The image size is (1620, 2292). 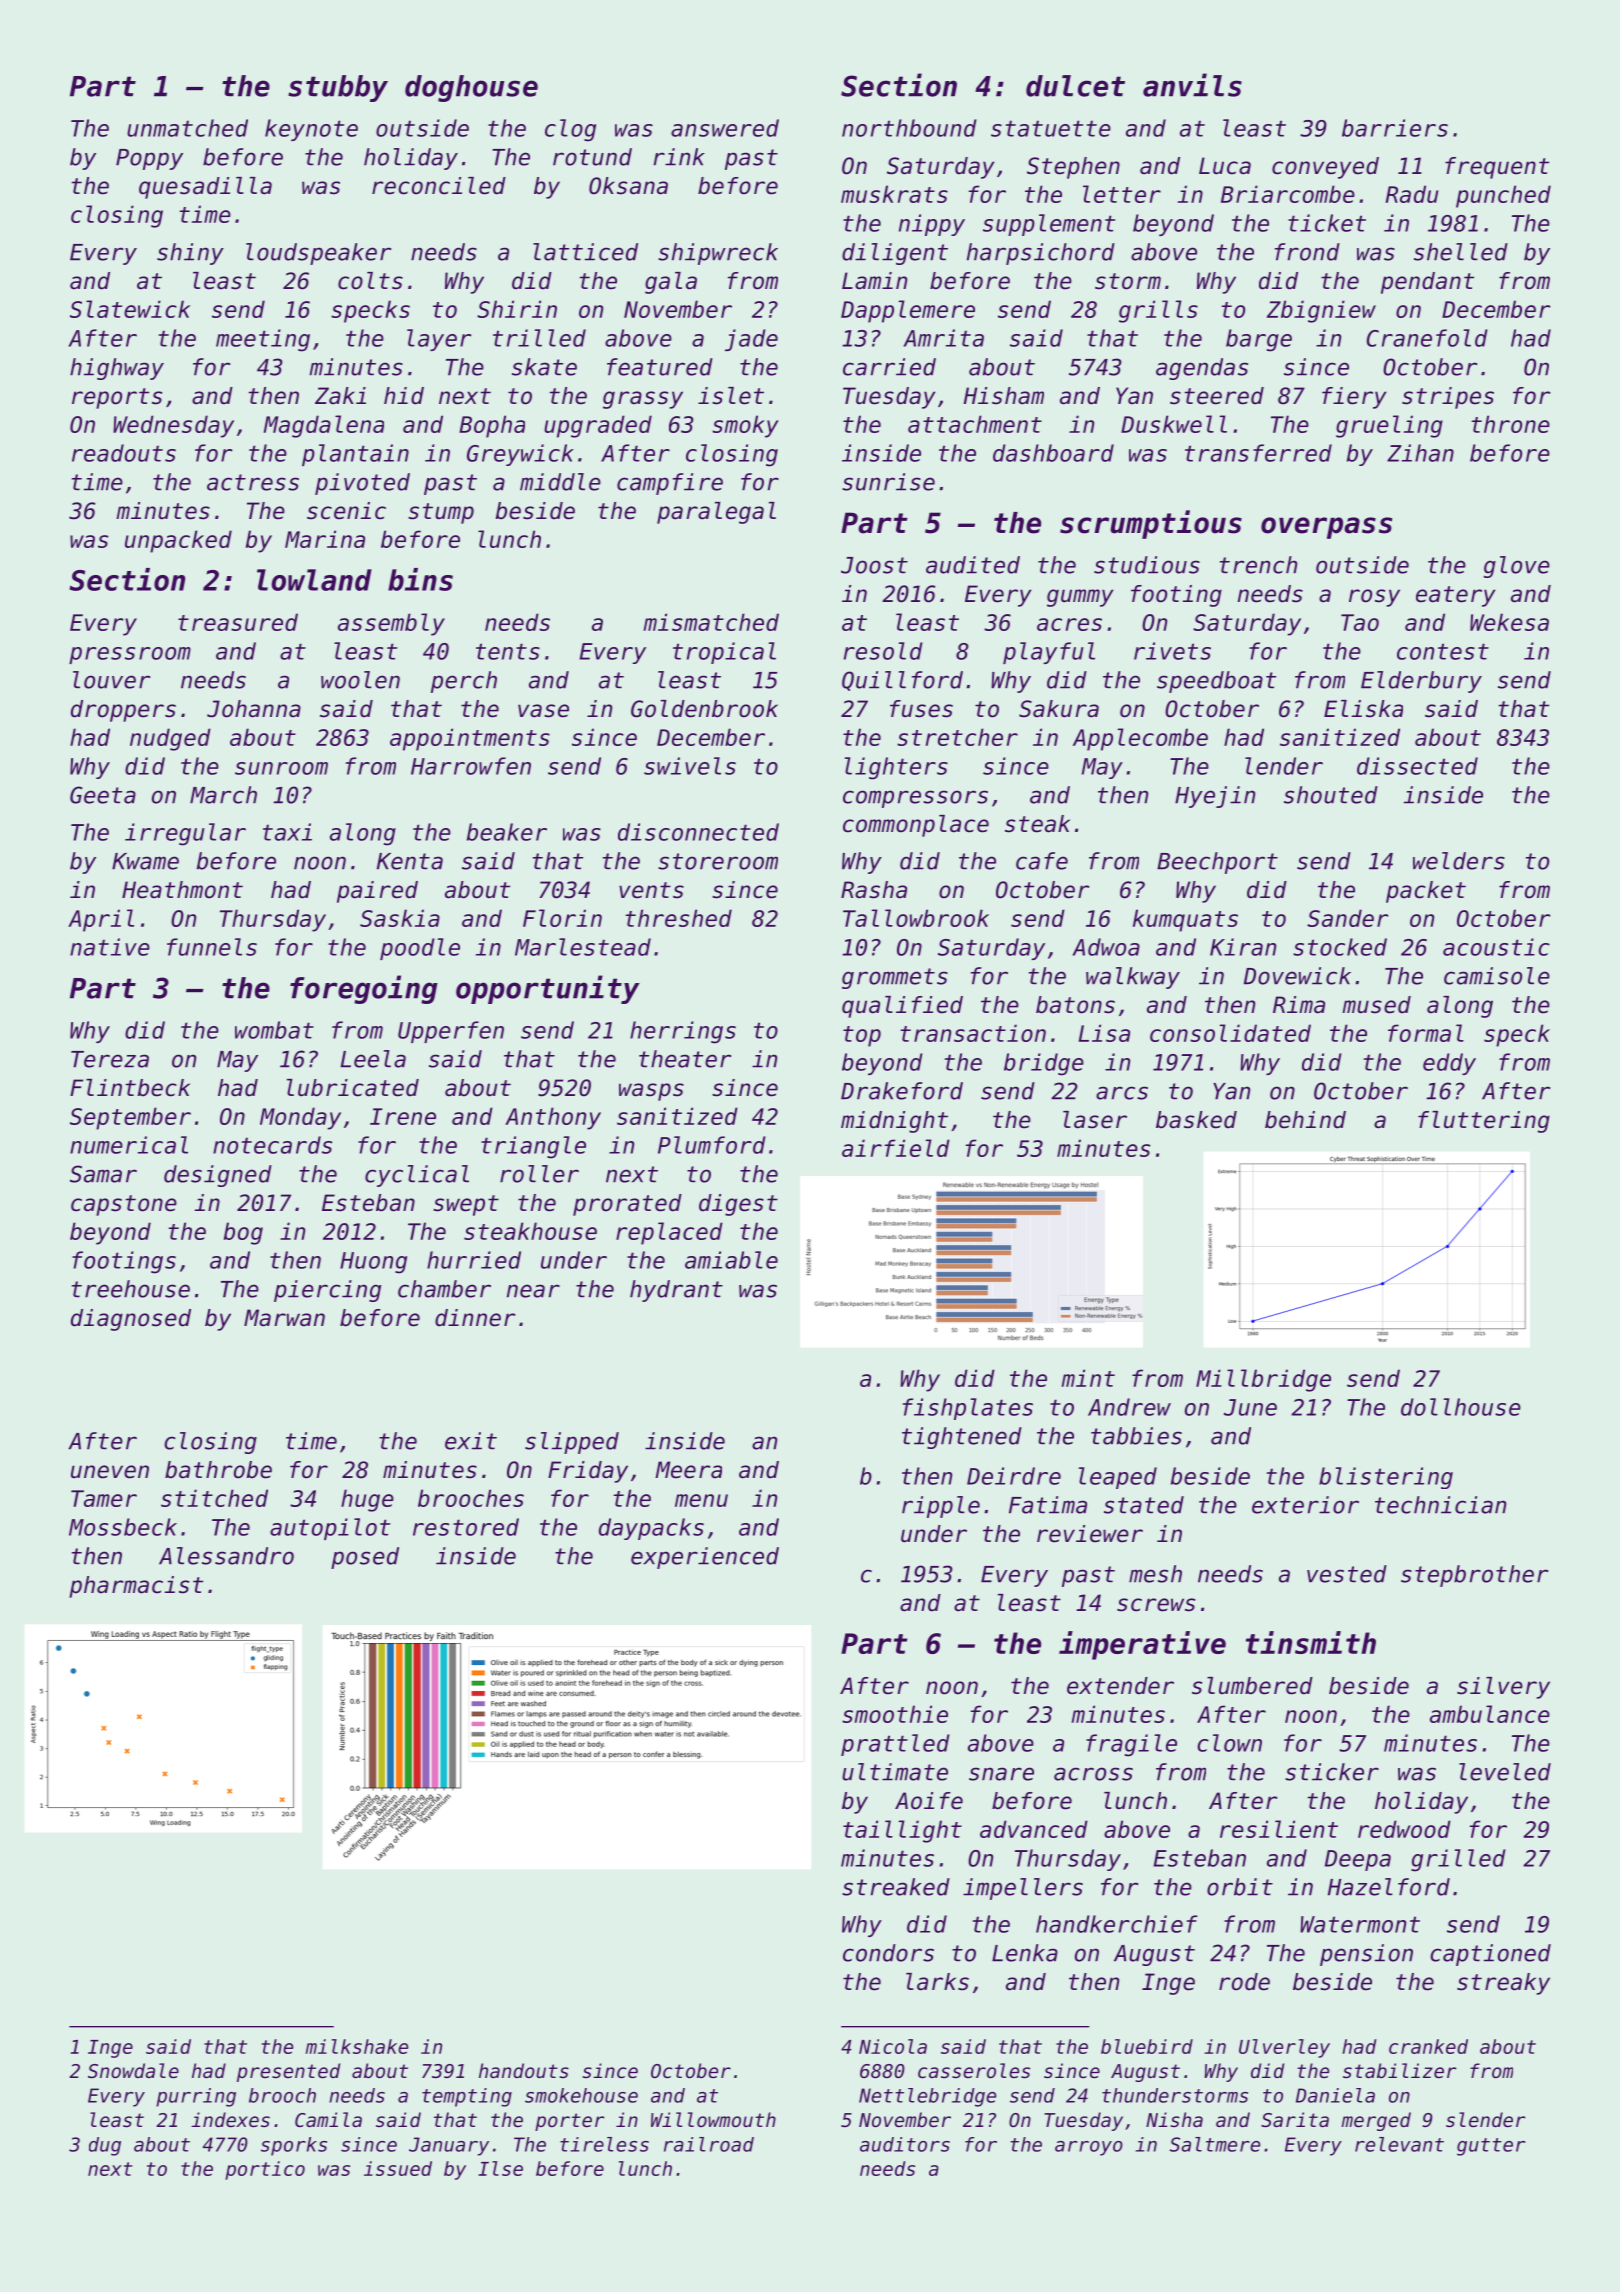 I want to click on Marwan, so click(x=284, y=1318).
